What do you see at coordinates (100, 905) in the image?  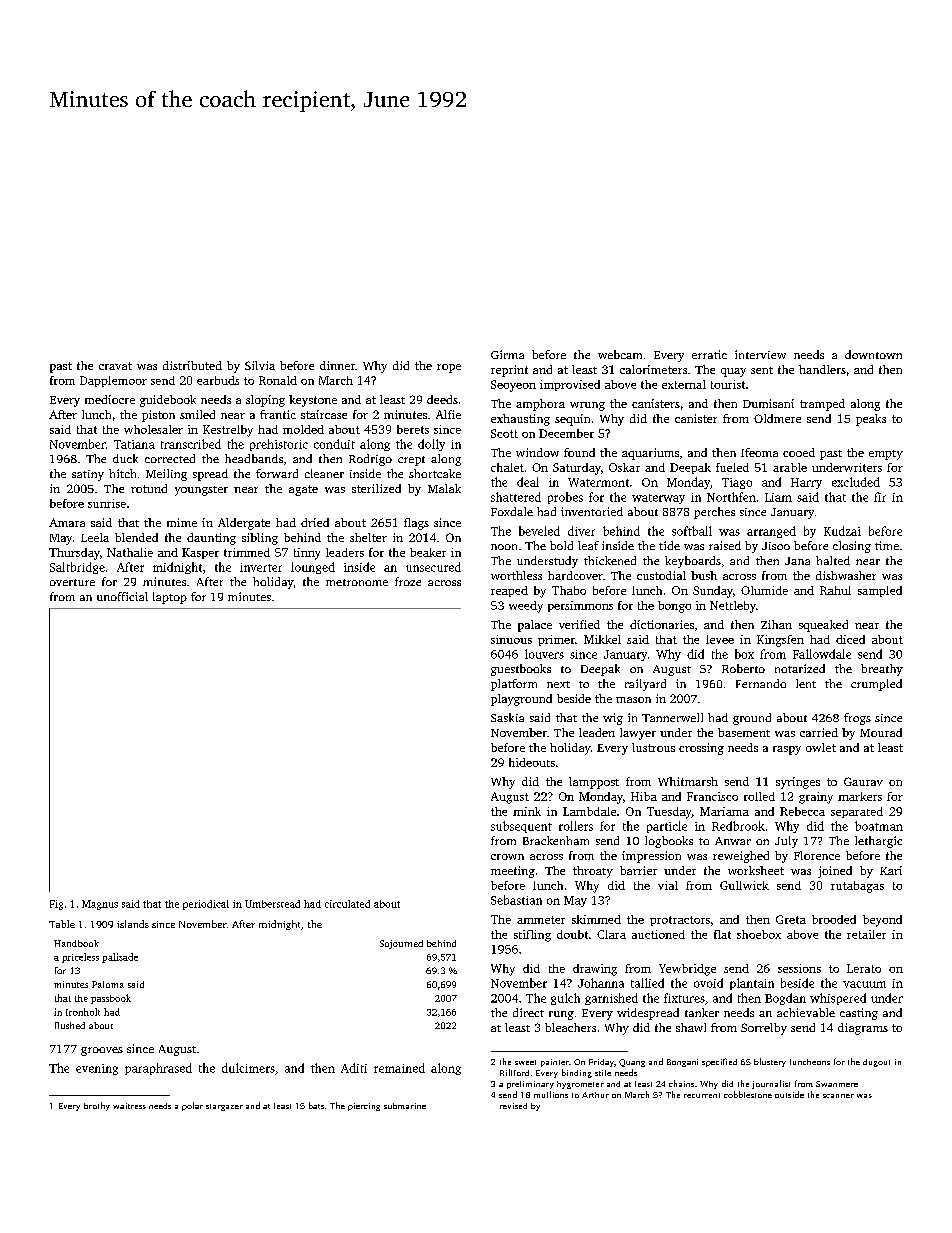 I see `Magnus` at bounding box center [100, 905].
